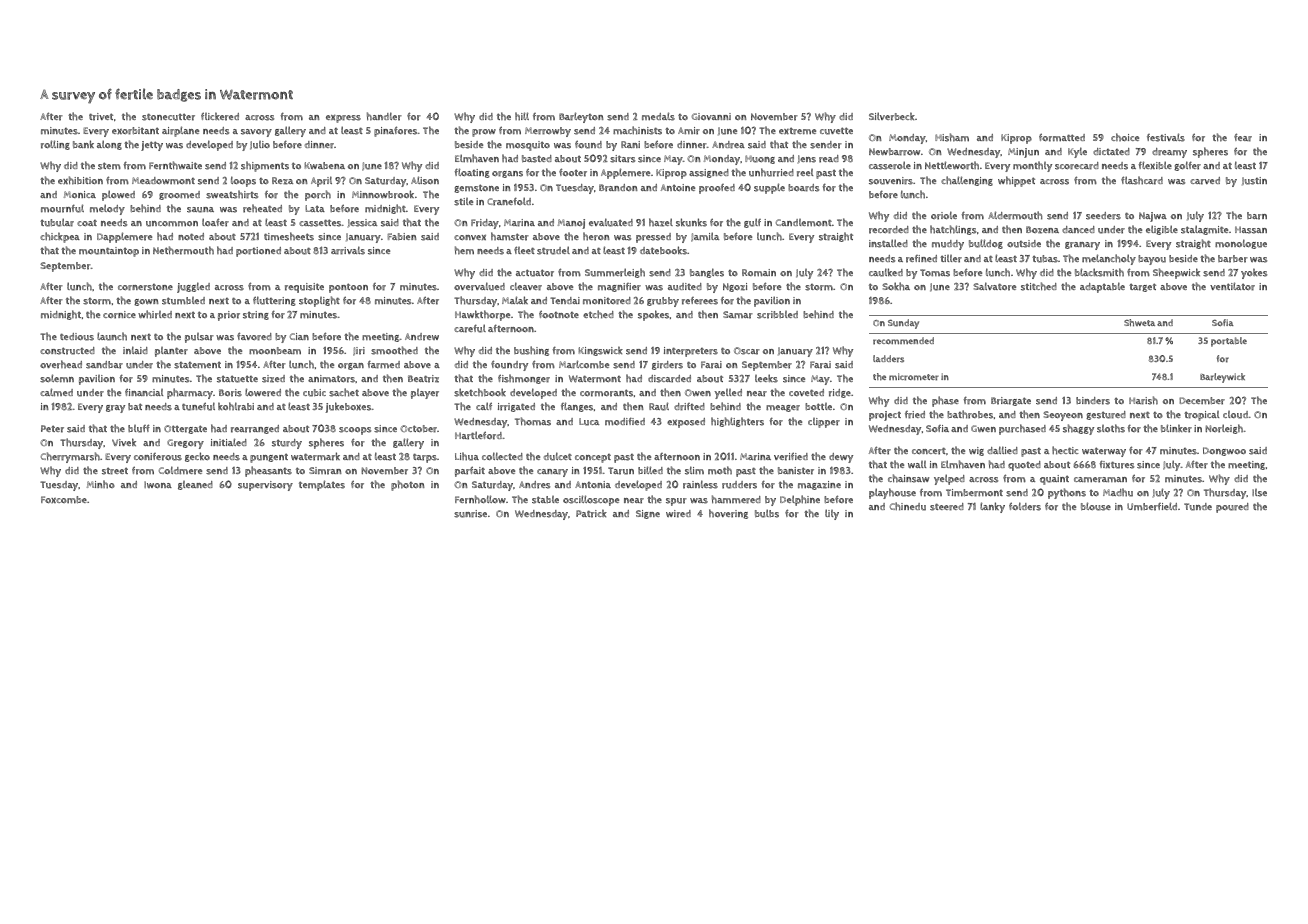  Describe the element at coordinates (1176, 428) in the document. I see `blinker` at that location.
